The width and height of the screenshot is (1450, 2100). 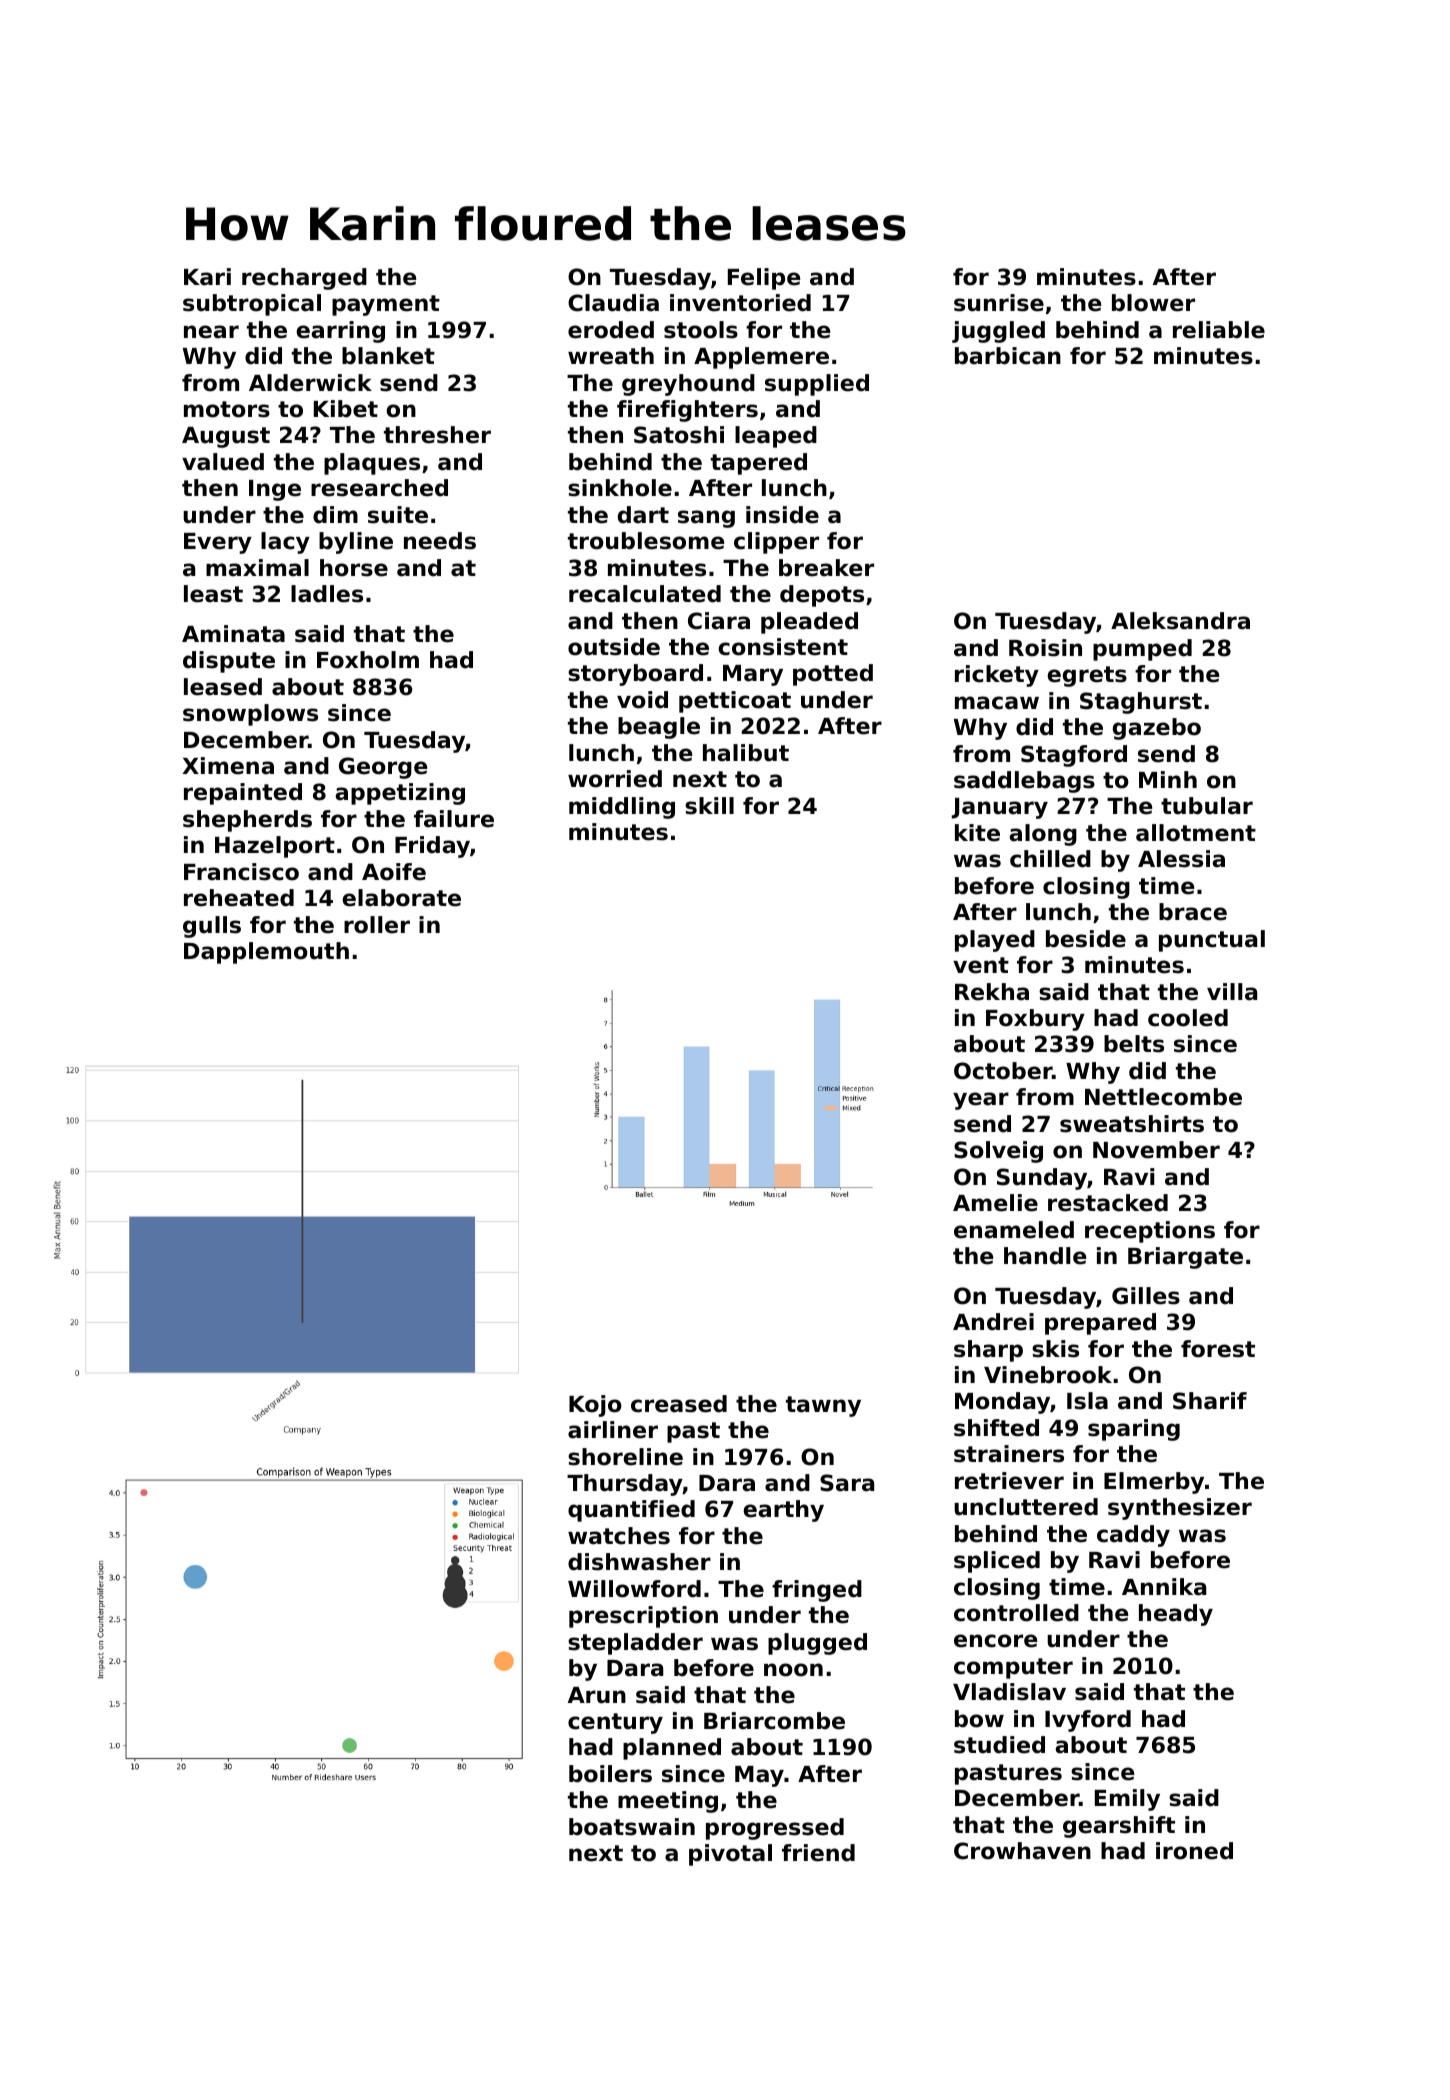 I want to click on Arun, so click(x=597, y=1695).
